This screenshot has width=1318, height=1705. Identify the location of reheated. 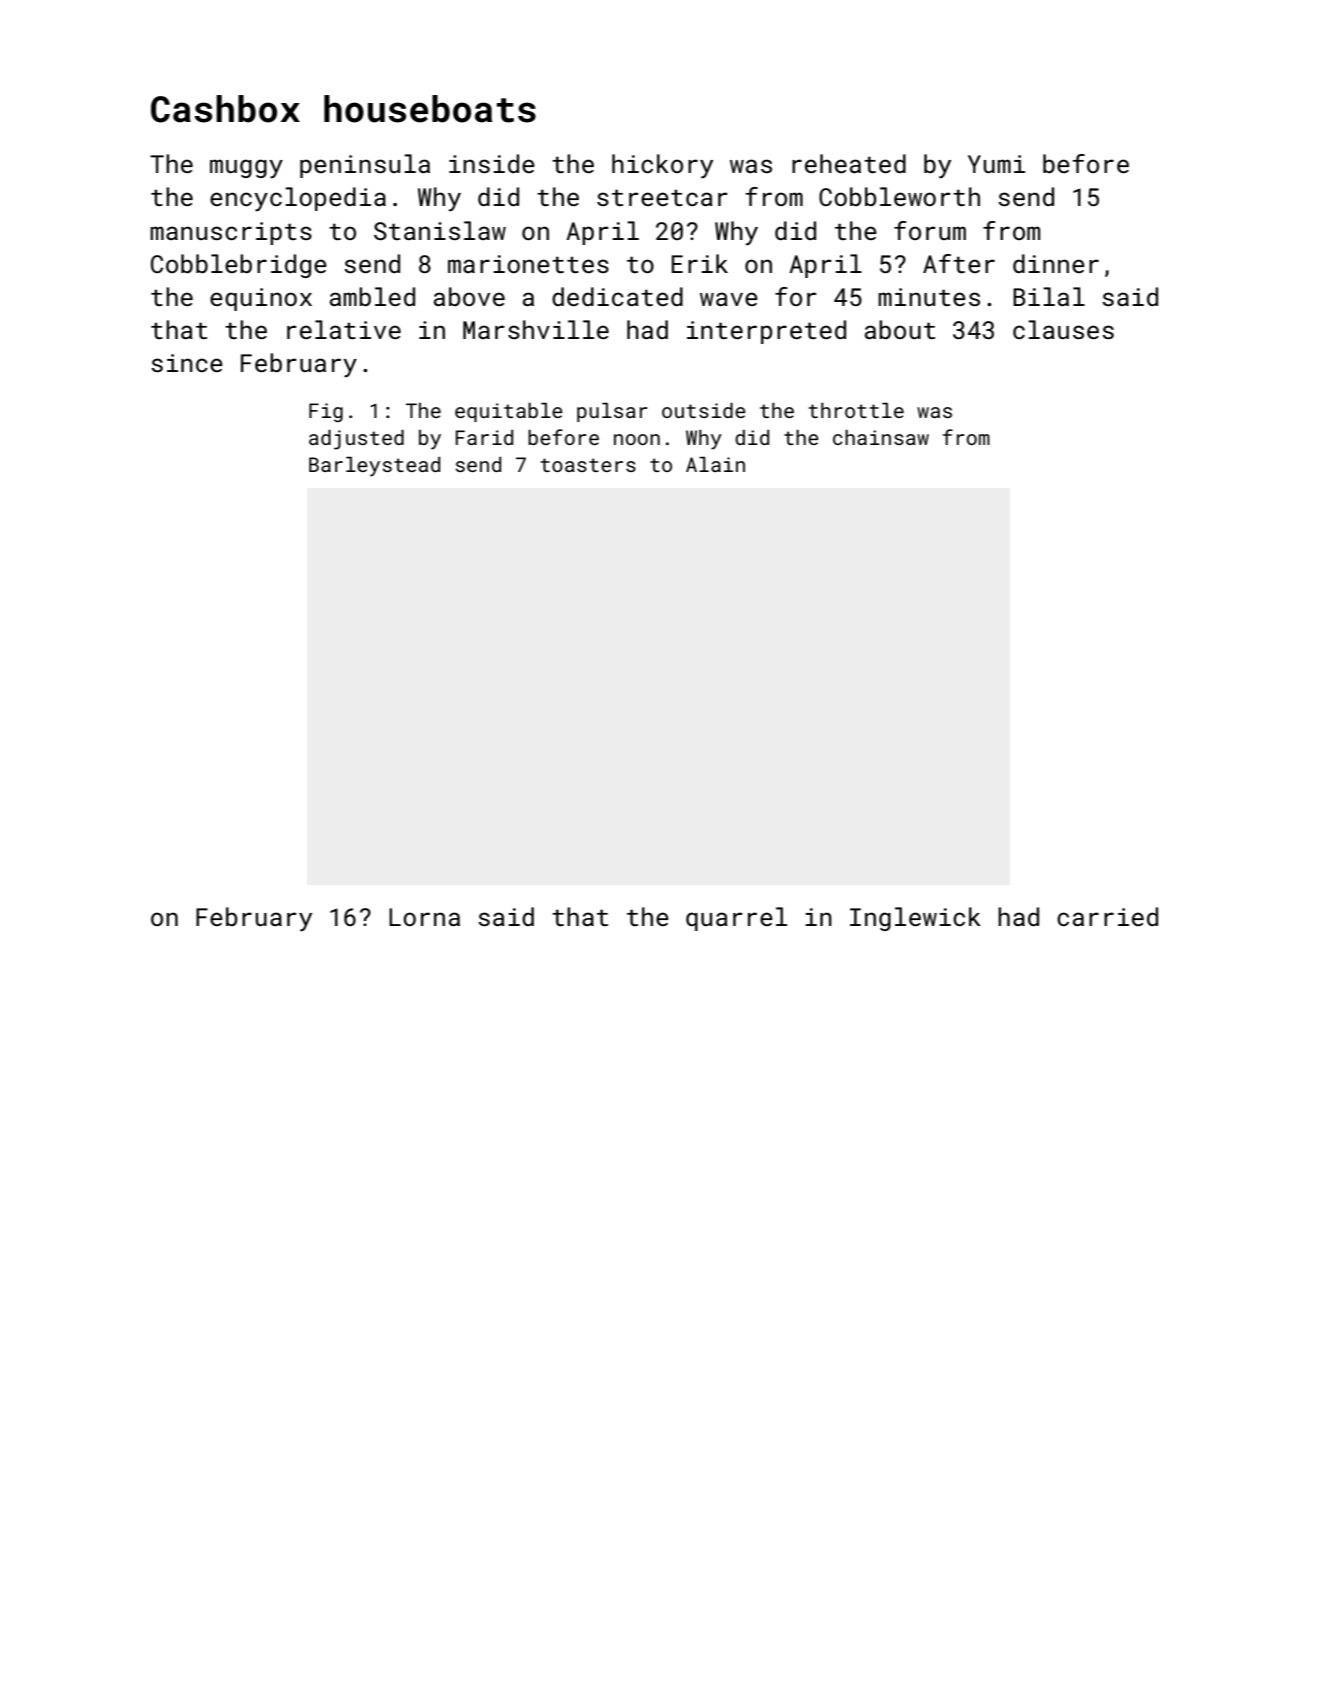
(849, 163).
